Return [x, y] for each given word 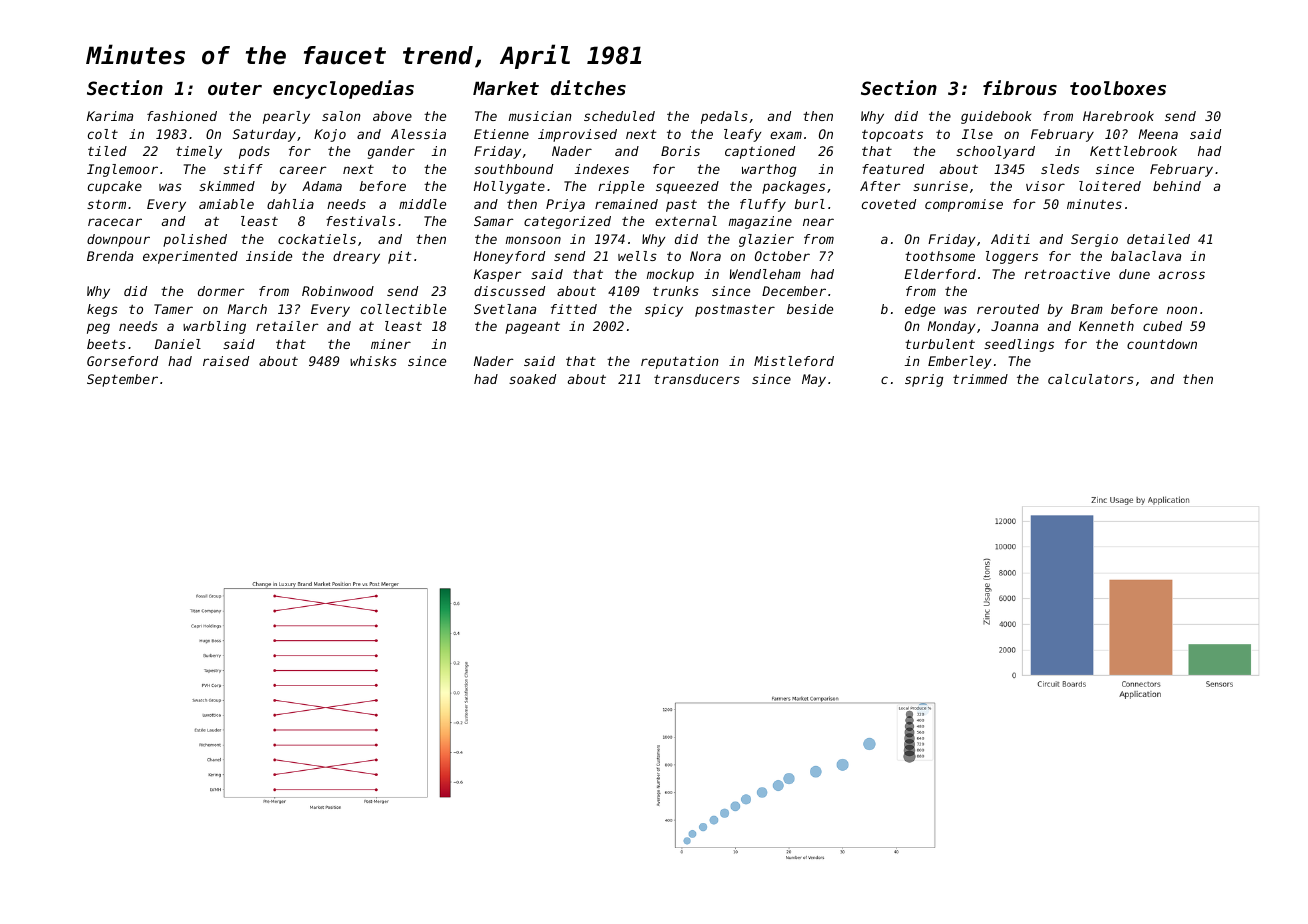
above [392, 116]
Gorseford [122, 361]
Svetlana [505, 309]
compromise [964, 205]
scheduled [619, 116]
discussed [509, 291]
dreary [356, 257]
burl [809, 204]
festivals [360, 221]
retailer [287, 326]
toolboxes [1118, 88]
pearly [286, 117]
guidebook [996, 117]
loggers [1012, 257]
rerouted [1008, 309]
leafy [742, 135]
